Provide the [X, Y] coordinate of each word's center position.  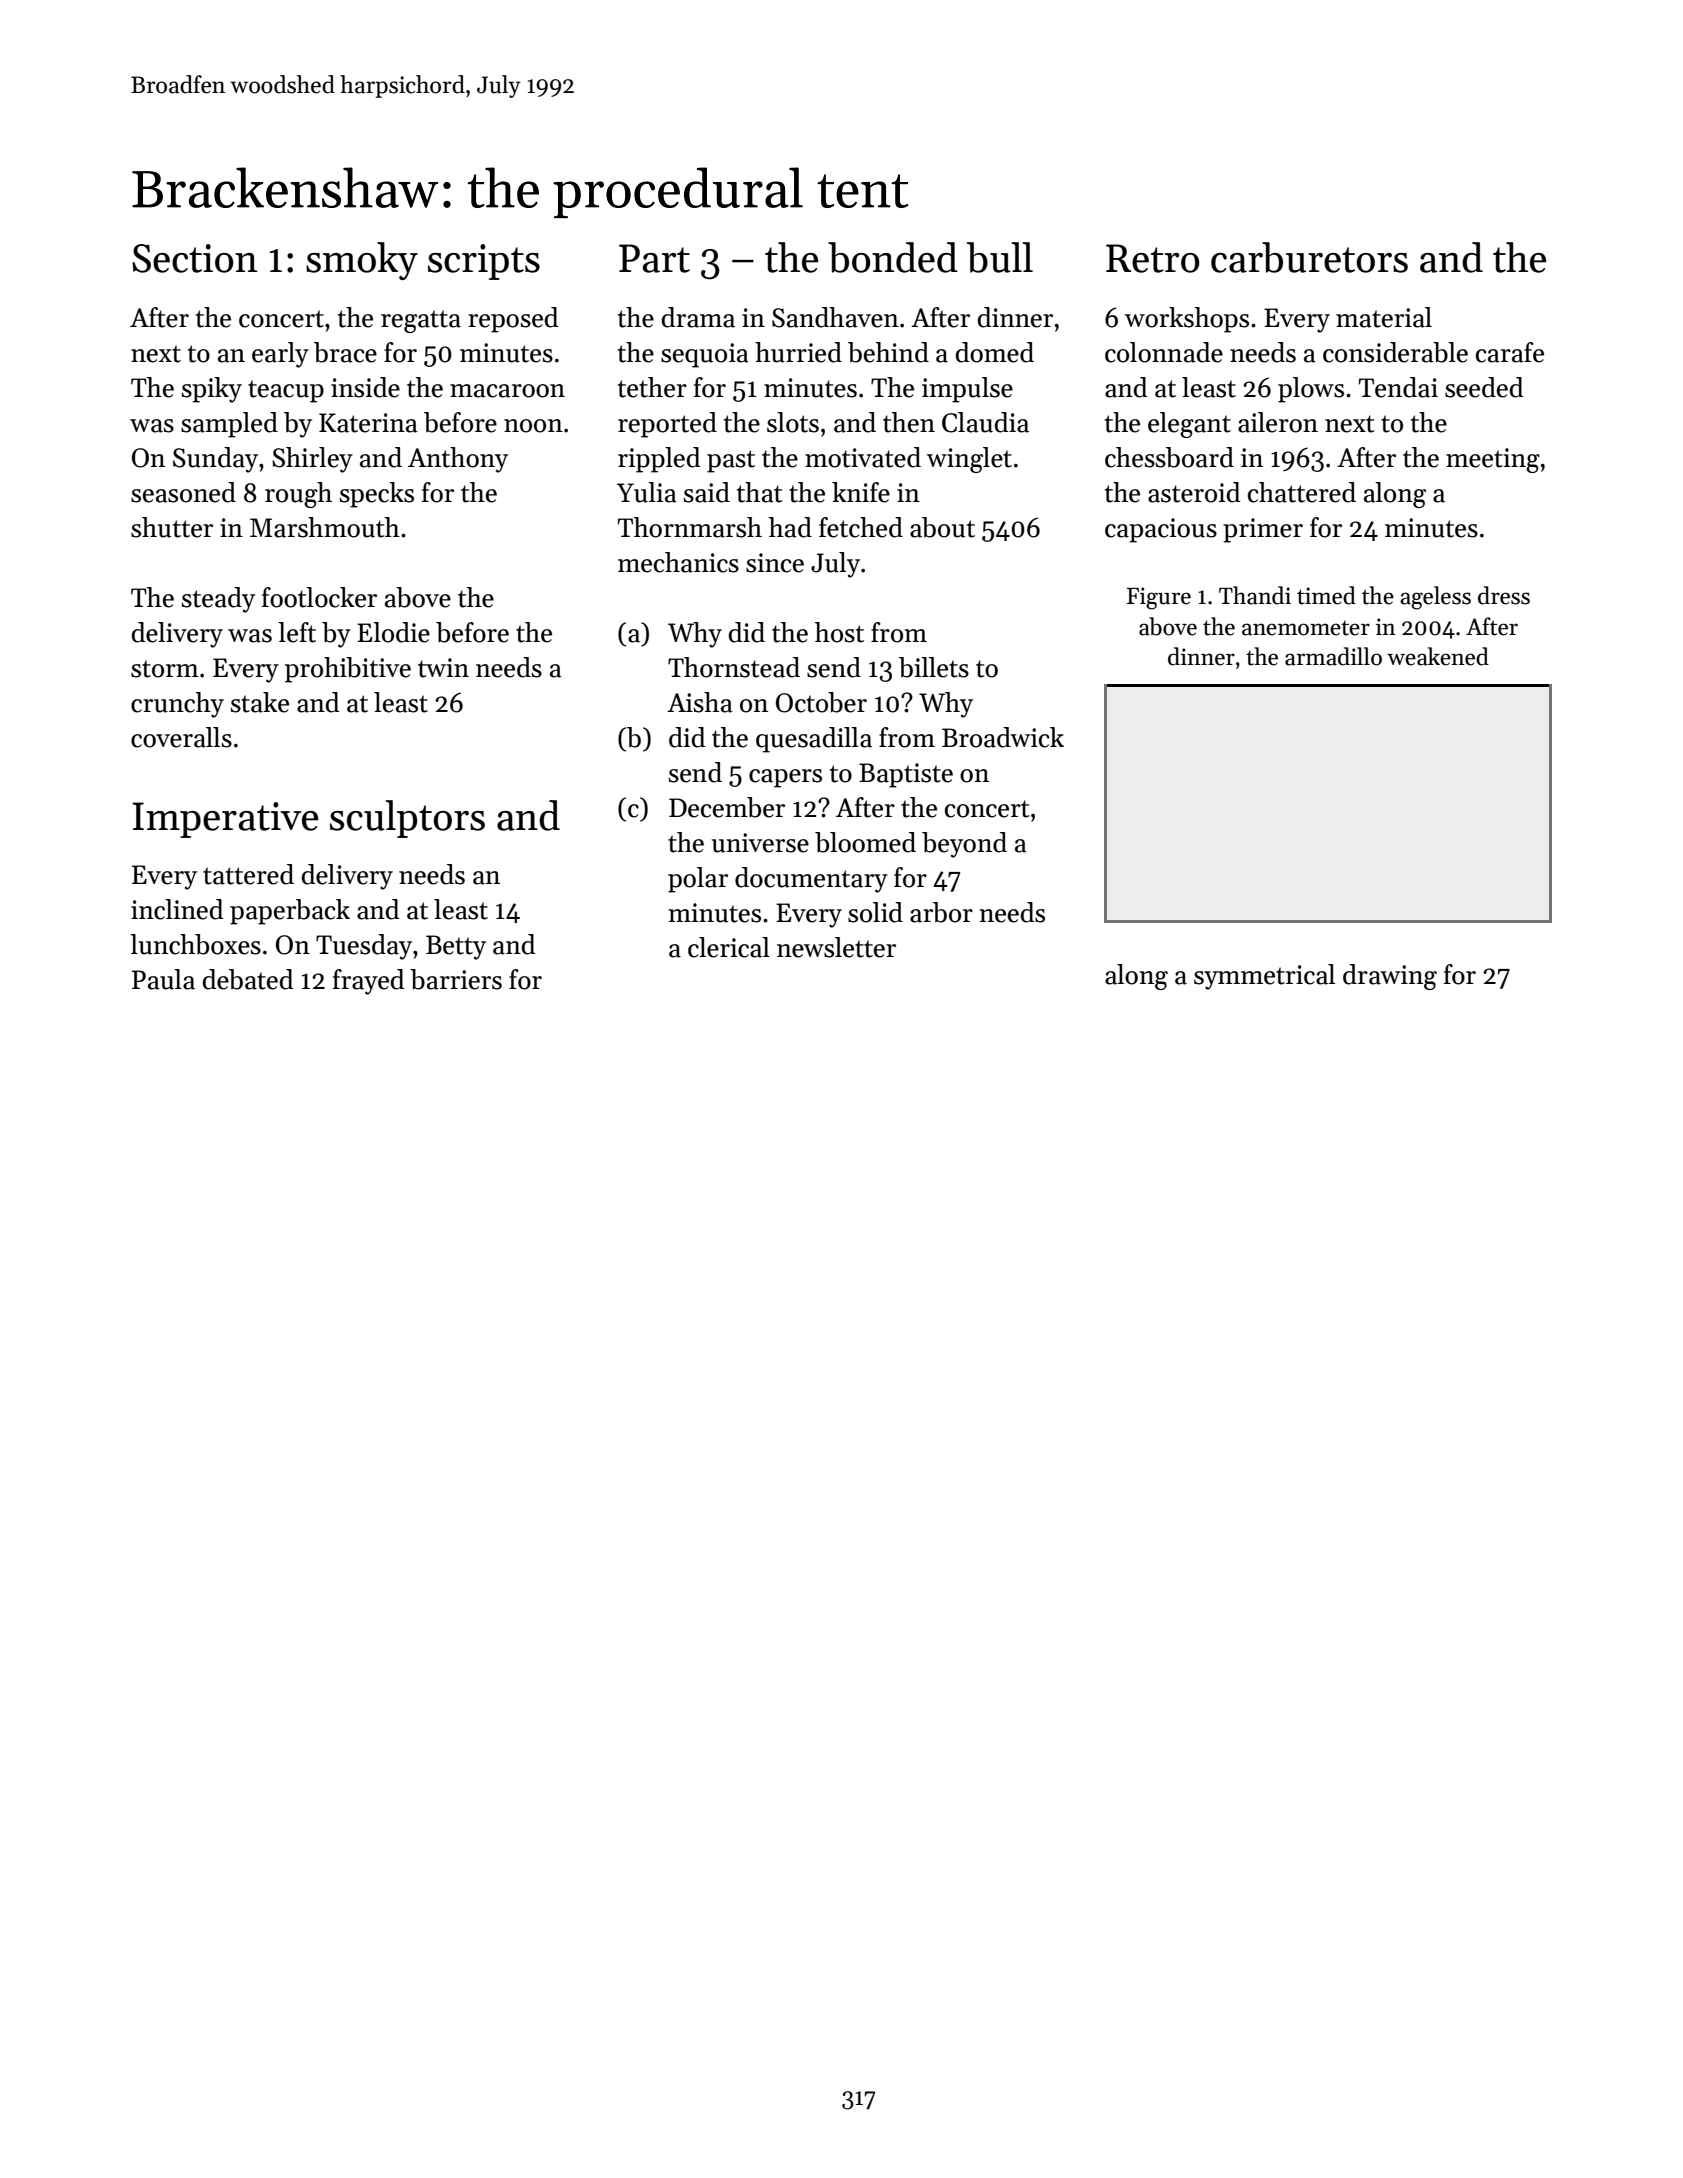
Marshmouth [325, 527]
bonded [893, 257]
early [280, 355]
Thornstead [734, 667]
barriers [456, 979]
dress [1504, 595]
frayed [368, 982]
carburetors [1309, 257]
